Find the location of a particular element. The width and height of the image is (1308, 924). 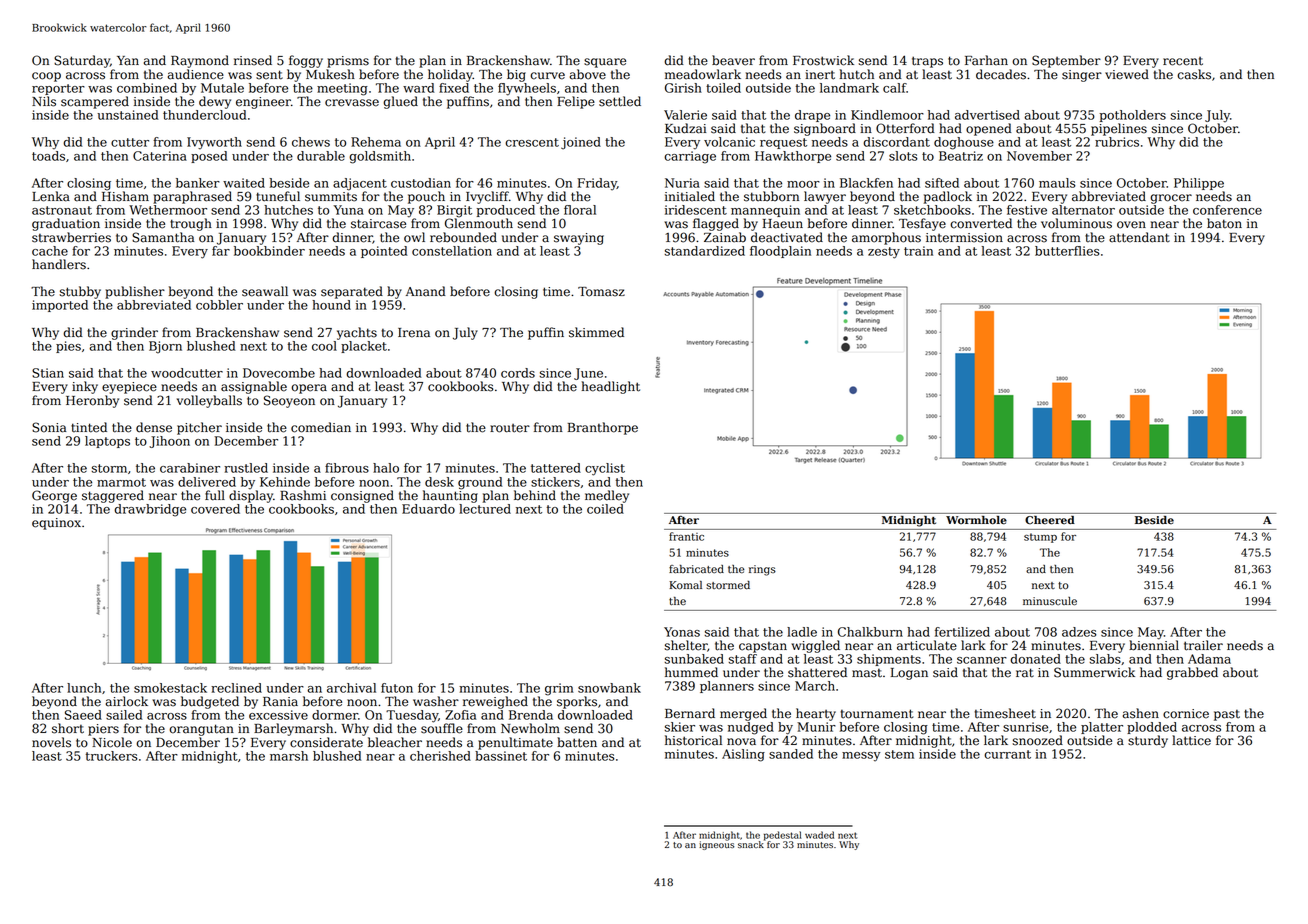

truckers is located at coordinates (111, 756).
